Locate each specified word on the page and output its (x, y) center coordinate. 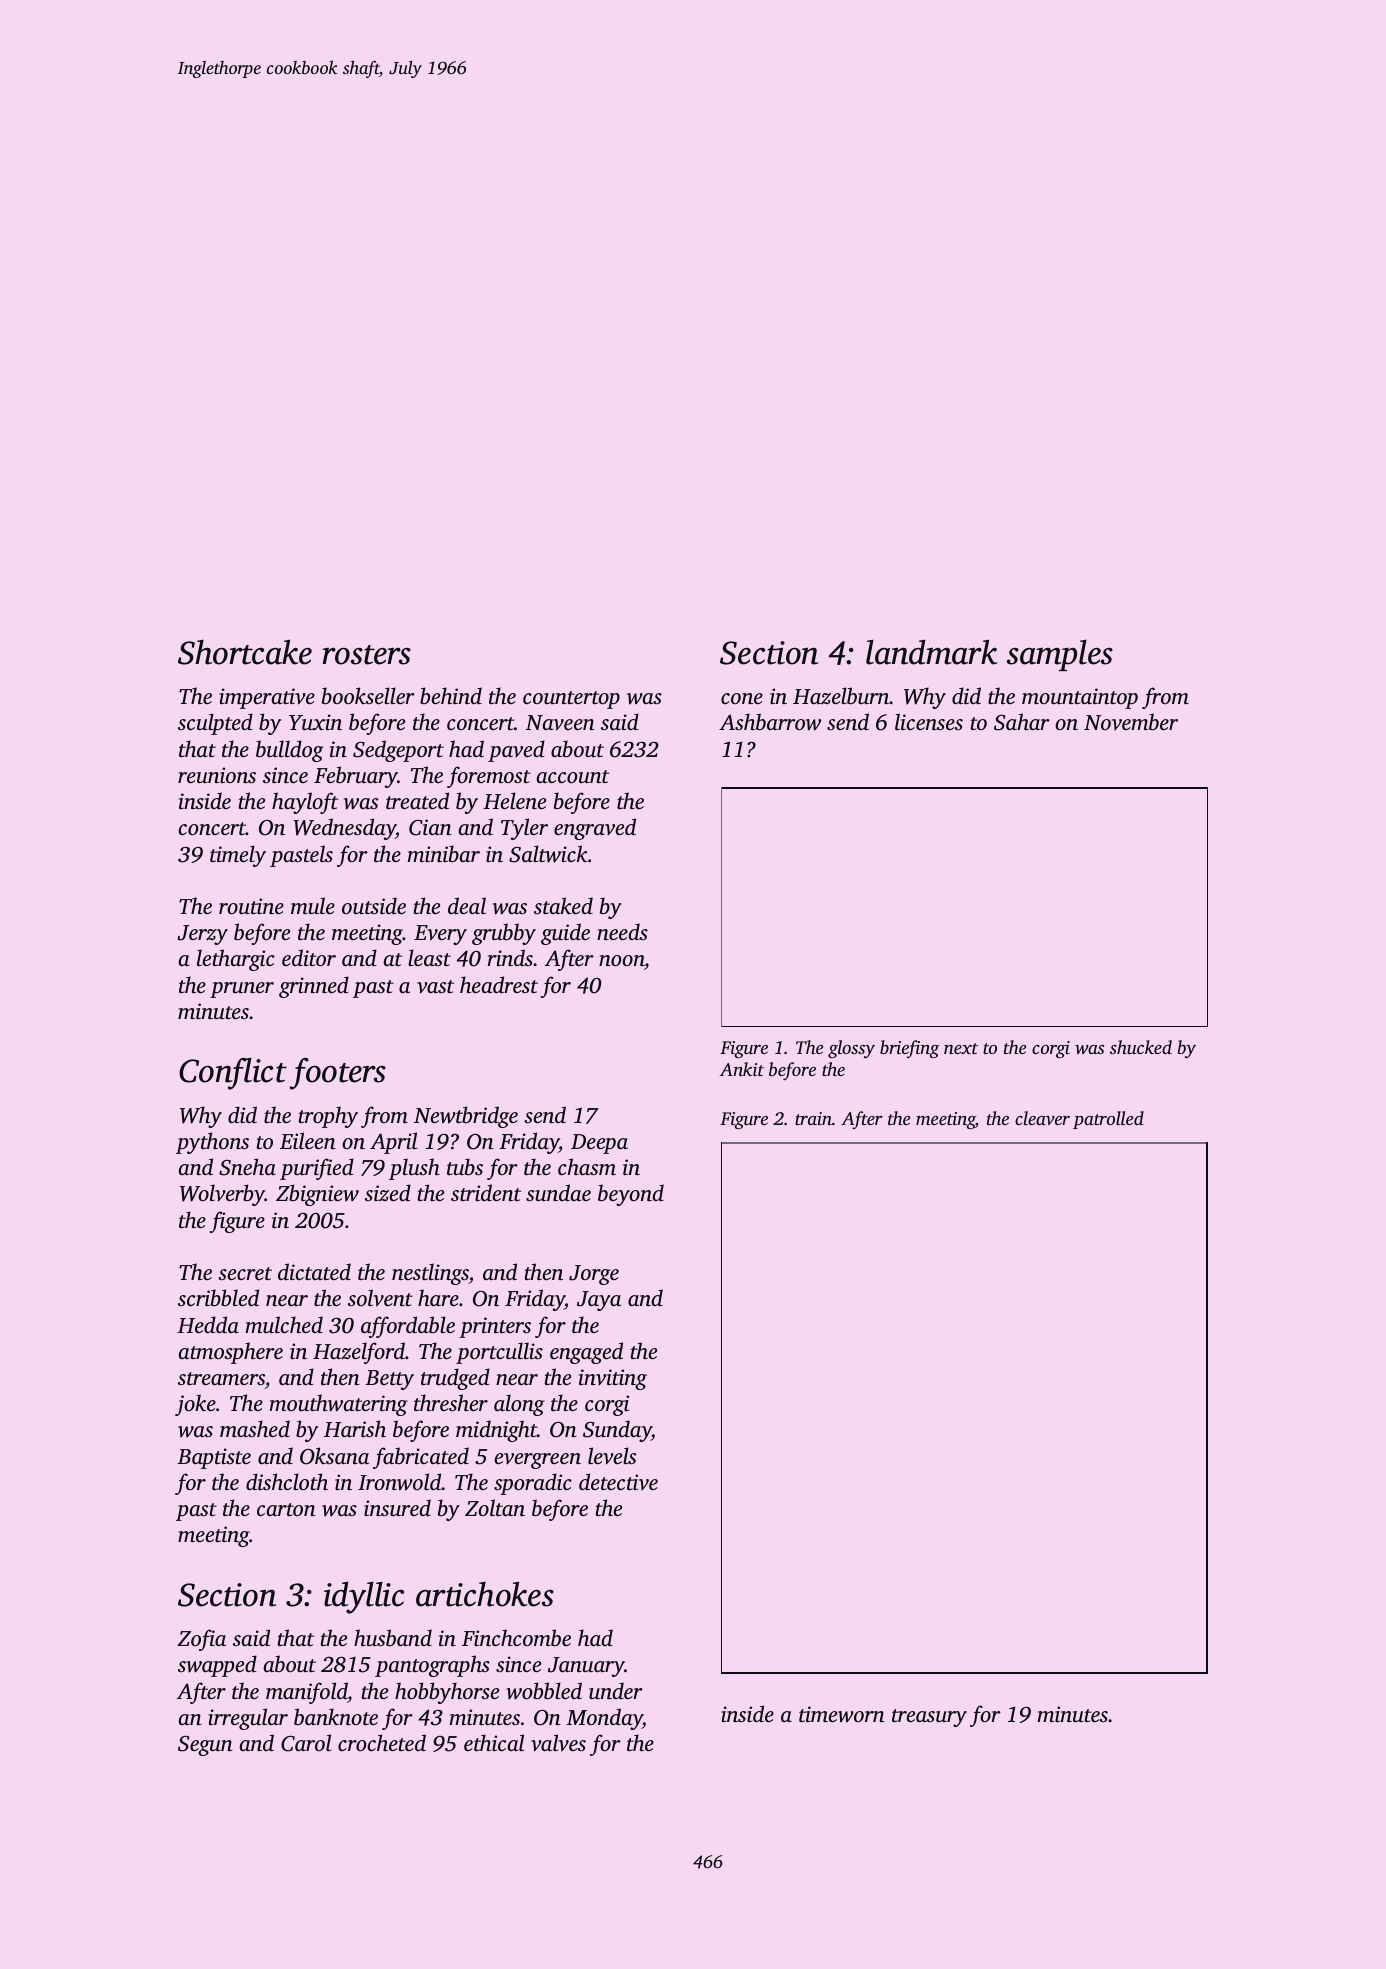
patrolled (1108, 1120)
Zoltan (495, 1507)
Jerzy (202, 935)
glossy (851, 1049)
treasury (929, 1718)
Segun (205, 1746)
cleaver (1042, 1118)
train (813, 1118)
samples (1060, 655)
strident (486, 1192)
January (586, 1667)
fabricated (421, 1458)
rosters (366, 655)
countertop (571, 700)
